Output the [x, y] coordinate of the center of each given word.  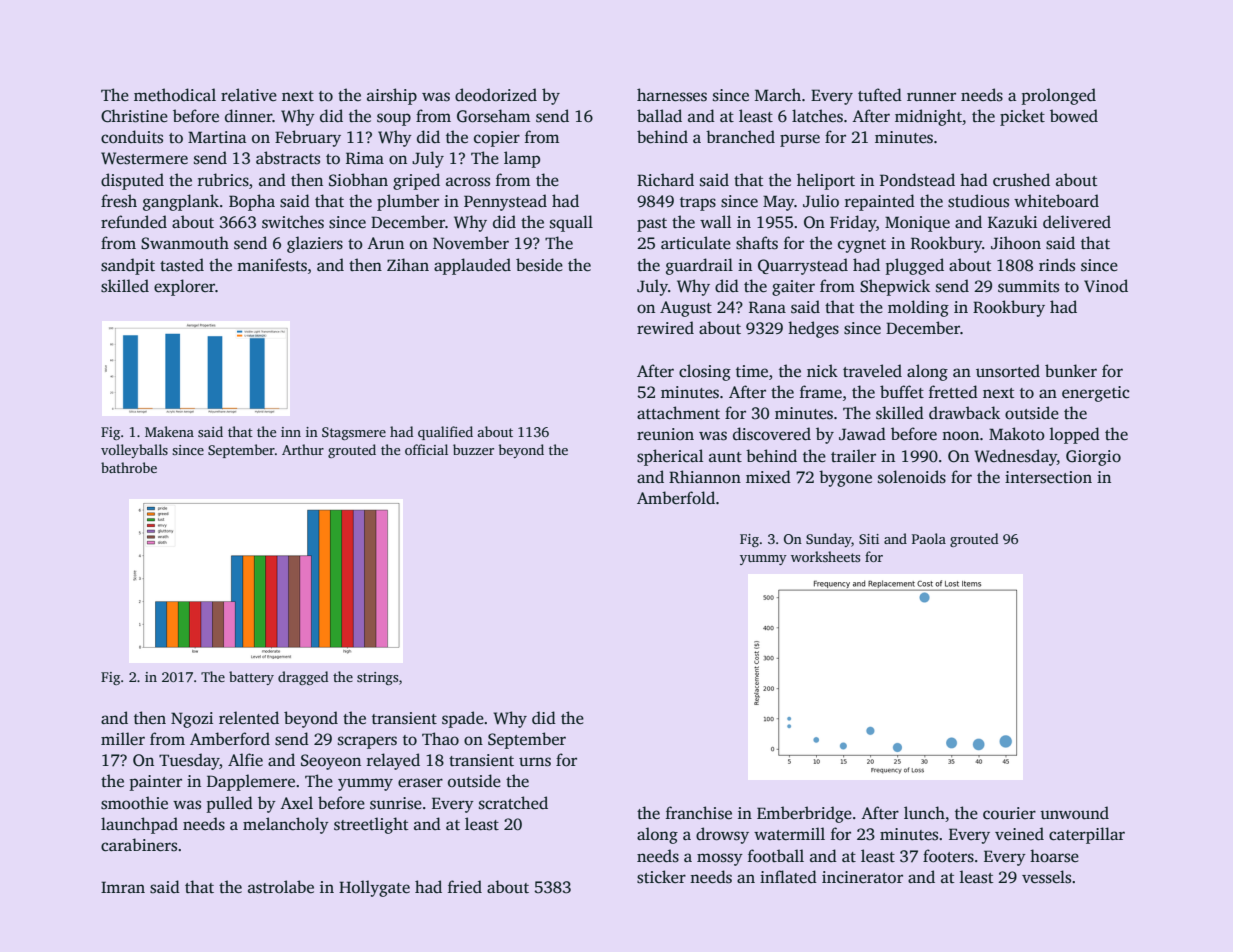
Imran [123, 887]
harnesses [672, 95]
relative [249, 95]
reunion [665, 434]
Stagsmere [354, 433]
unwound [1074, 813]
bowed [1074, 116]
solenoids [912, 477]
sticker [661, 877]
